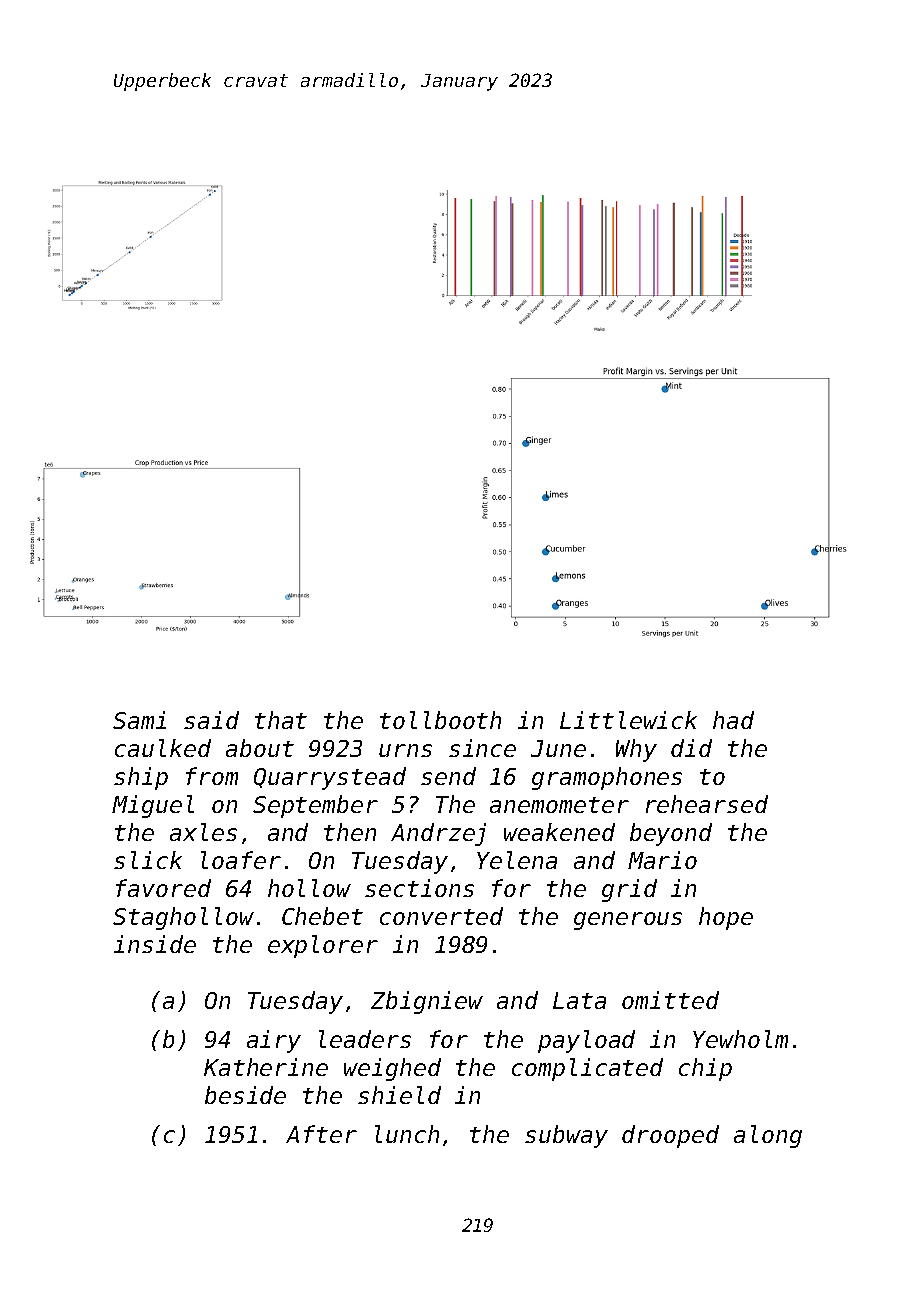  Describe the element at coordinates (628, 720) in the document. I see `Littlewick` at that location.
